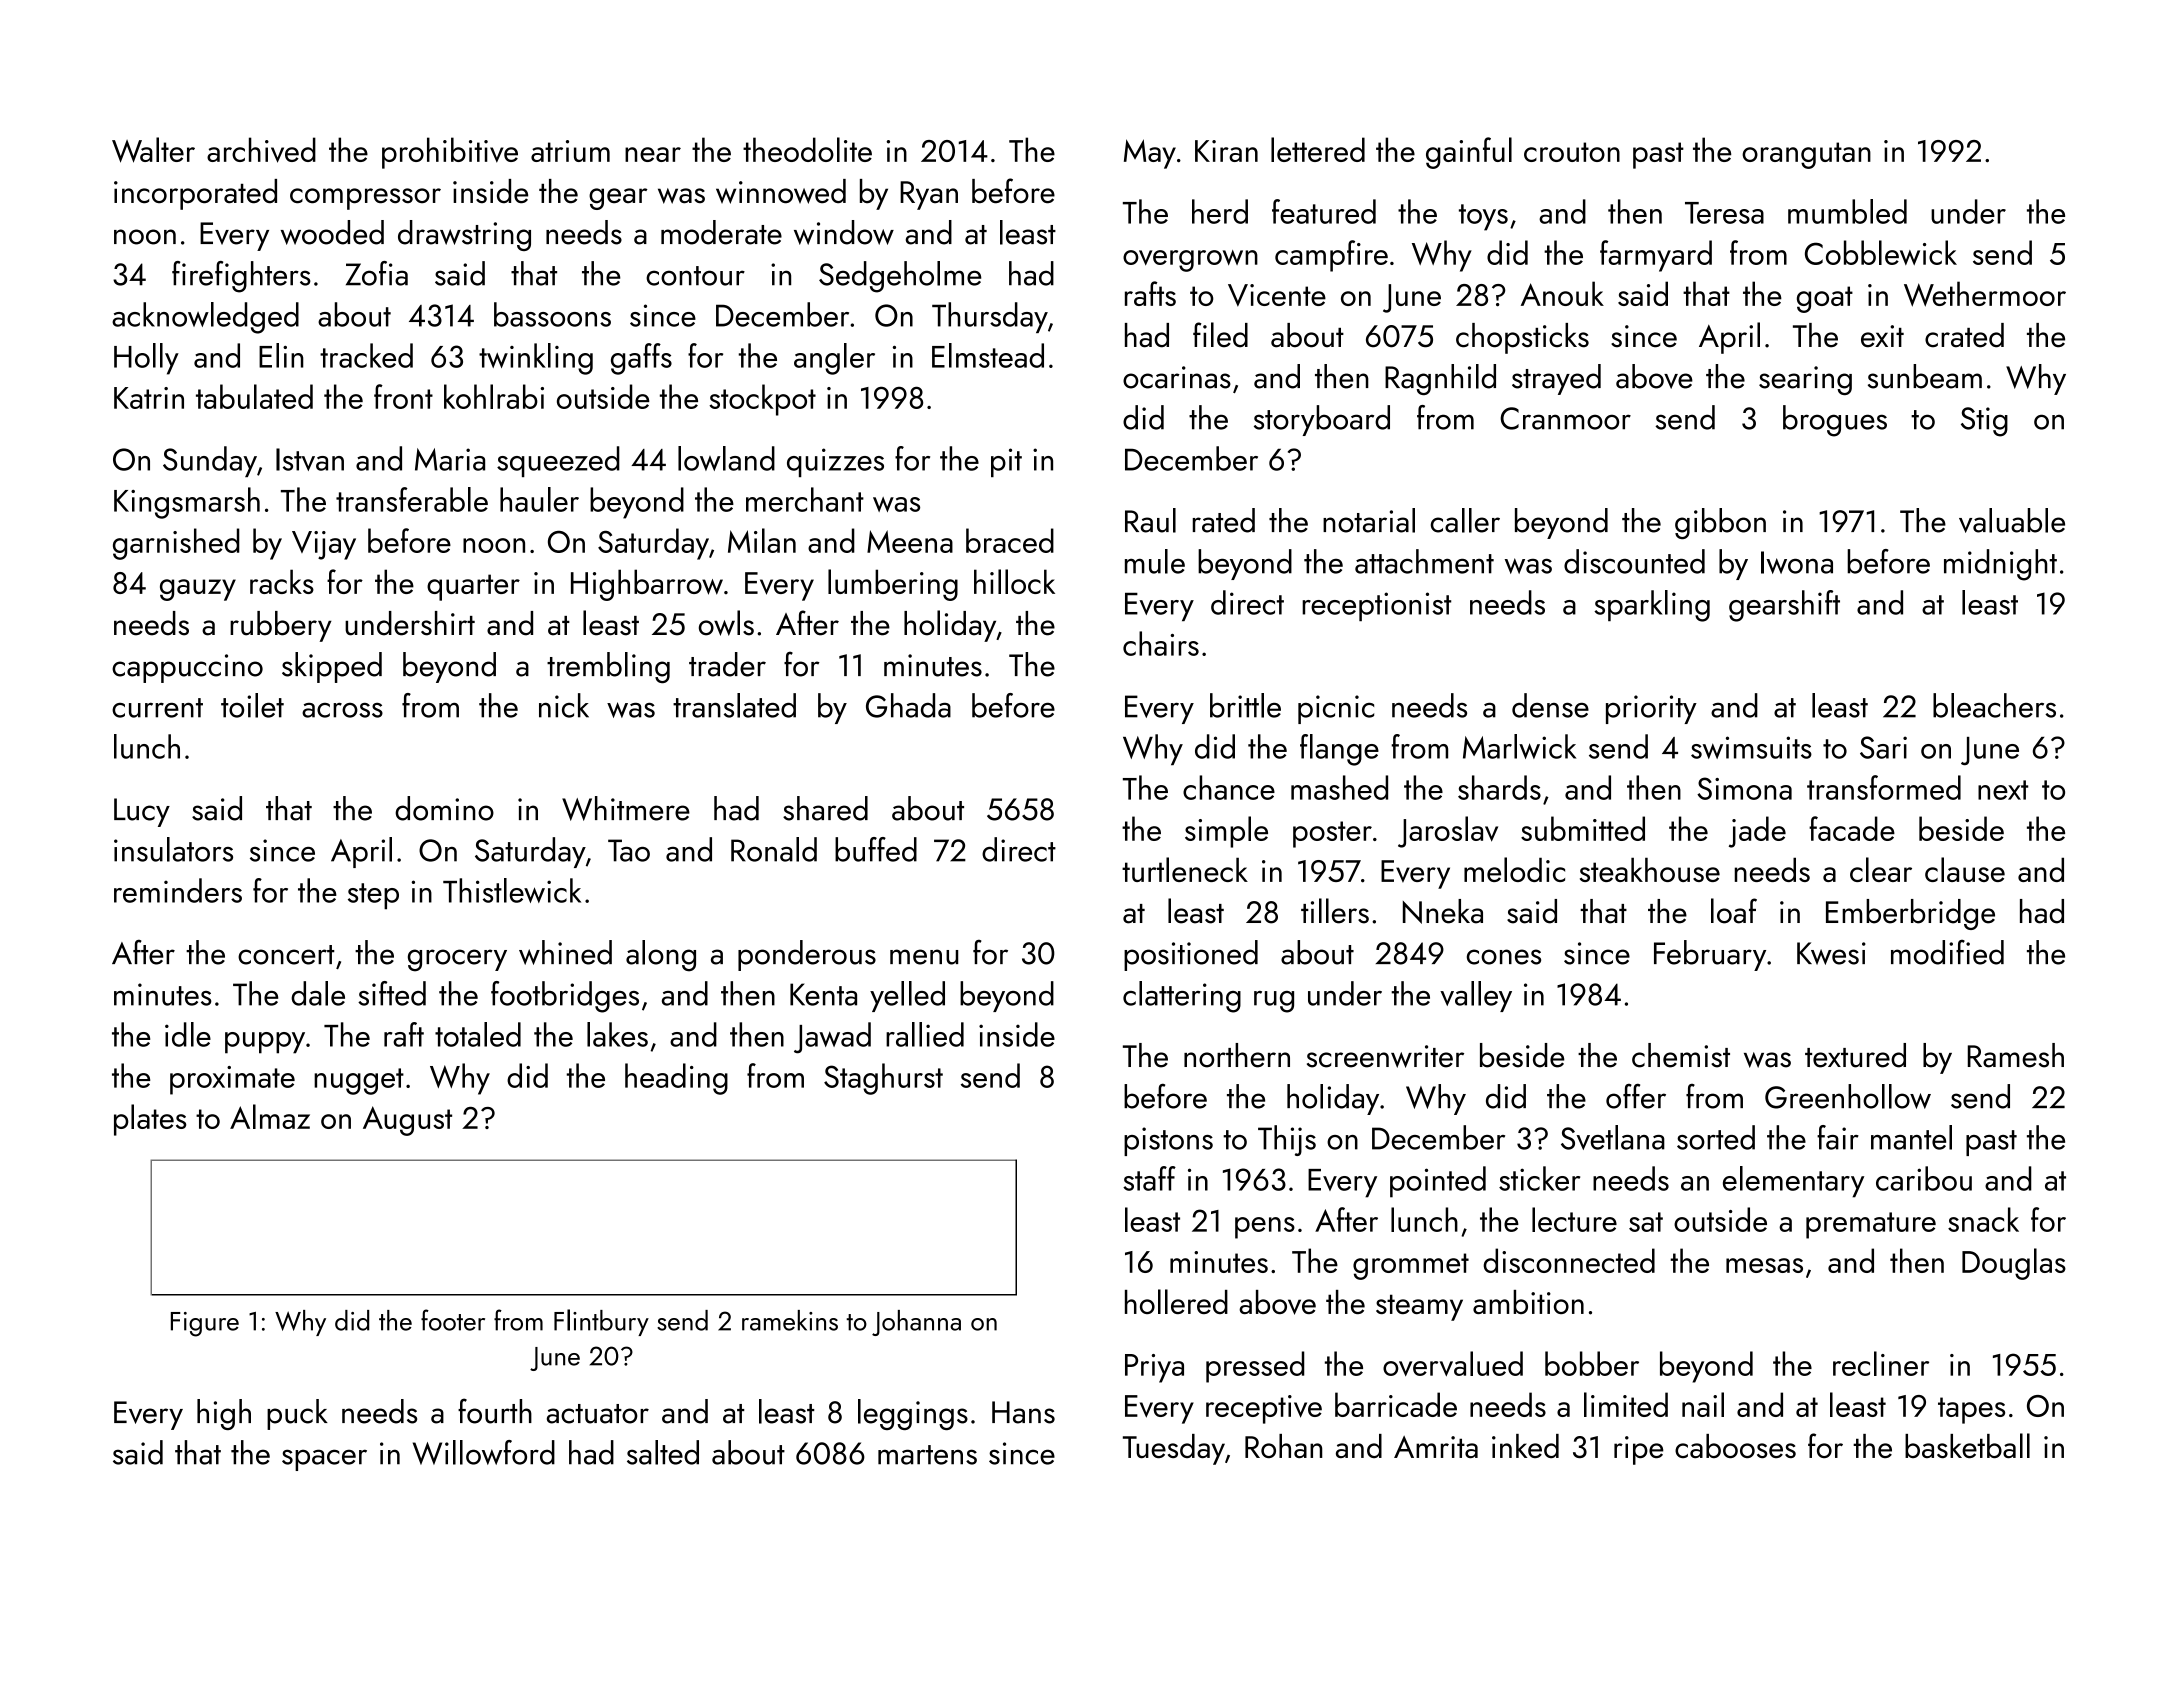 The width and height of the image is (2178, 1683). I want to click on fourth, so click(495, 1411).
